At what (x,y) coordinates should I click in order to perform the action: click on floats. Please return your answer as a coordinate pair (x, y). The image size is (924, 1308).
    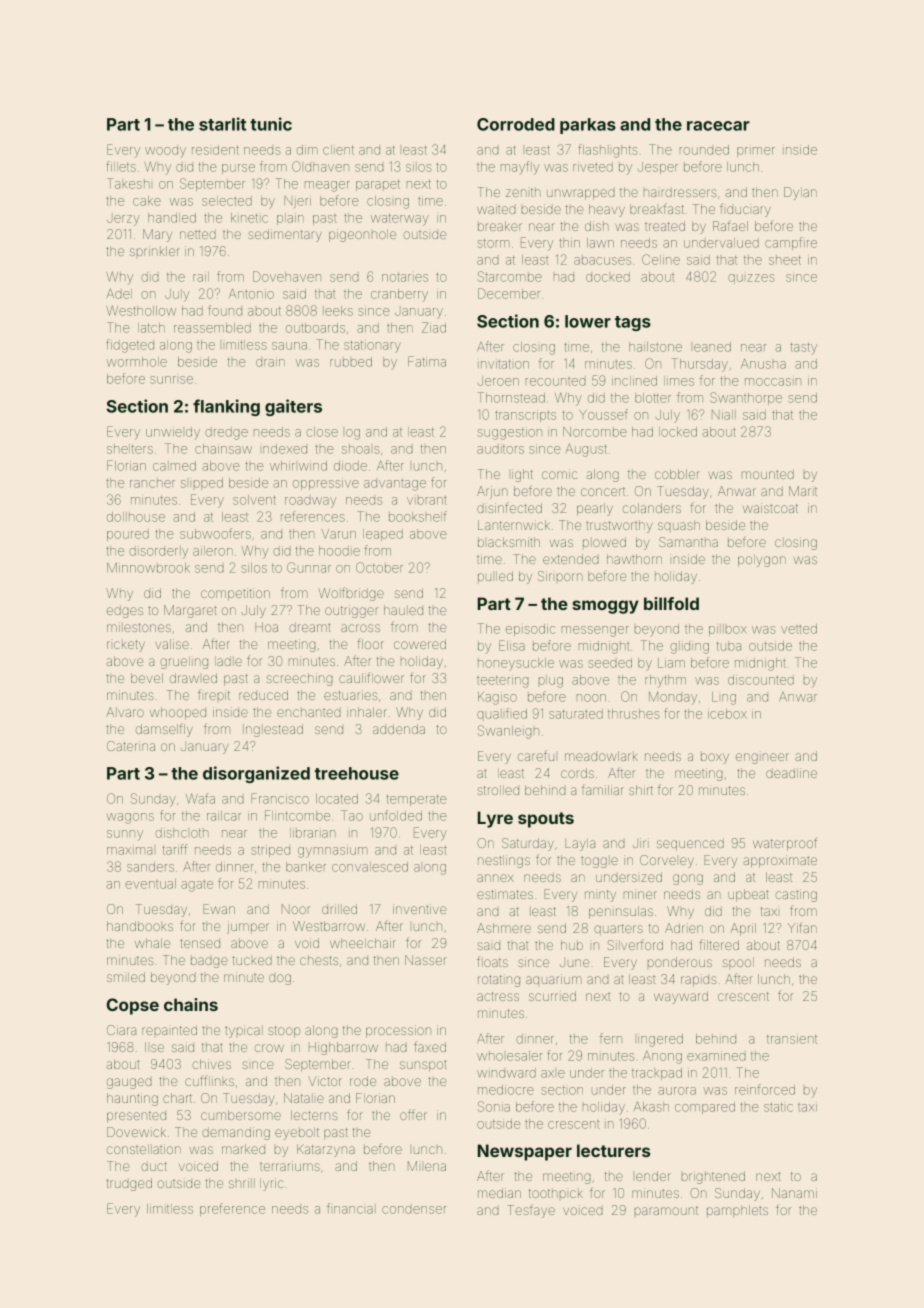
    Looking at the image, I should click on (492, 961).
